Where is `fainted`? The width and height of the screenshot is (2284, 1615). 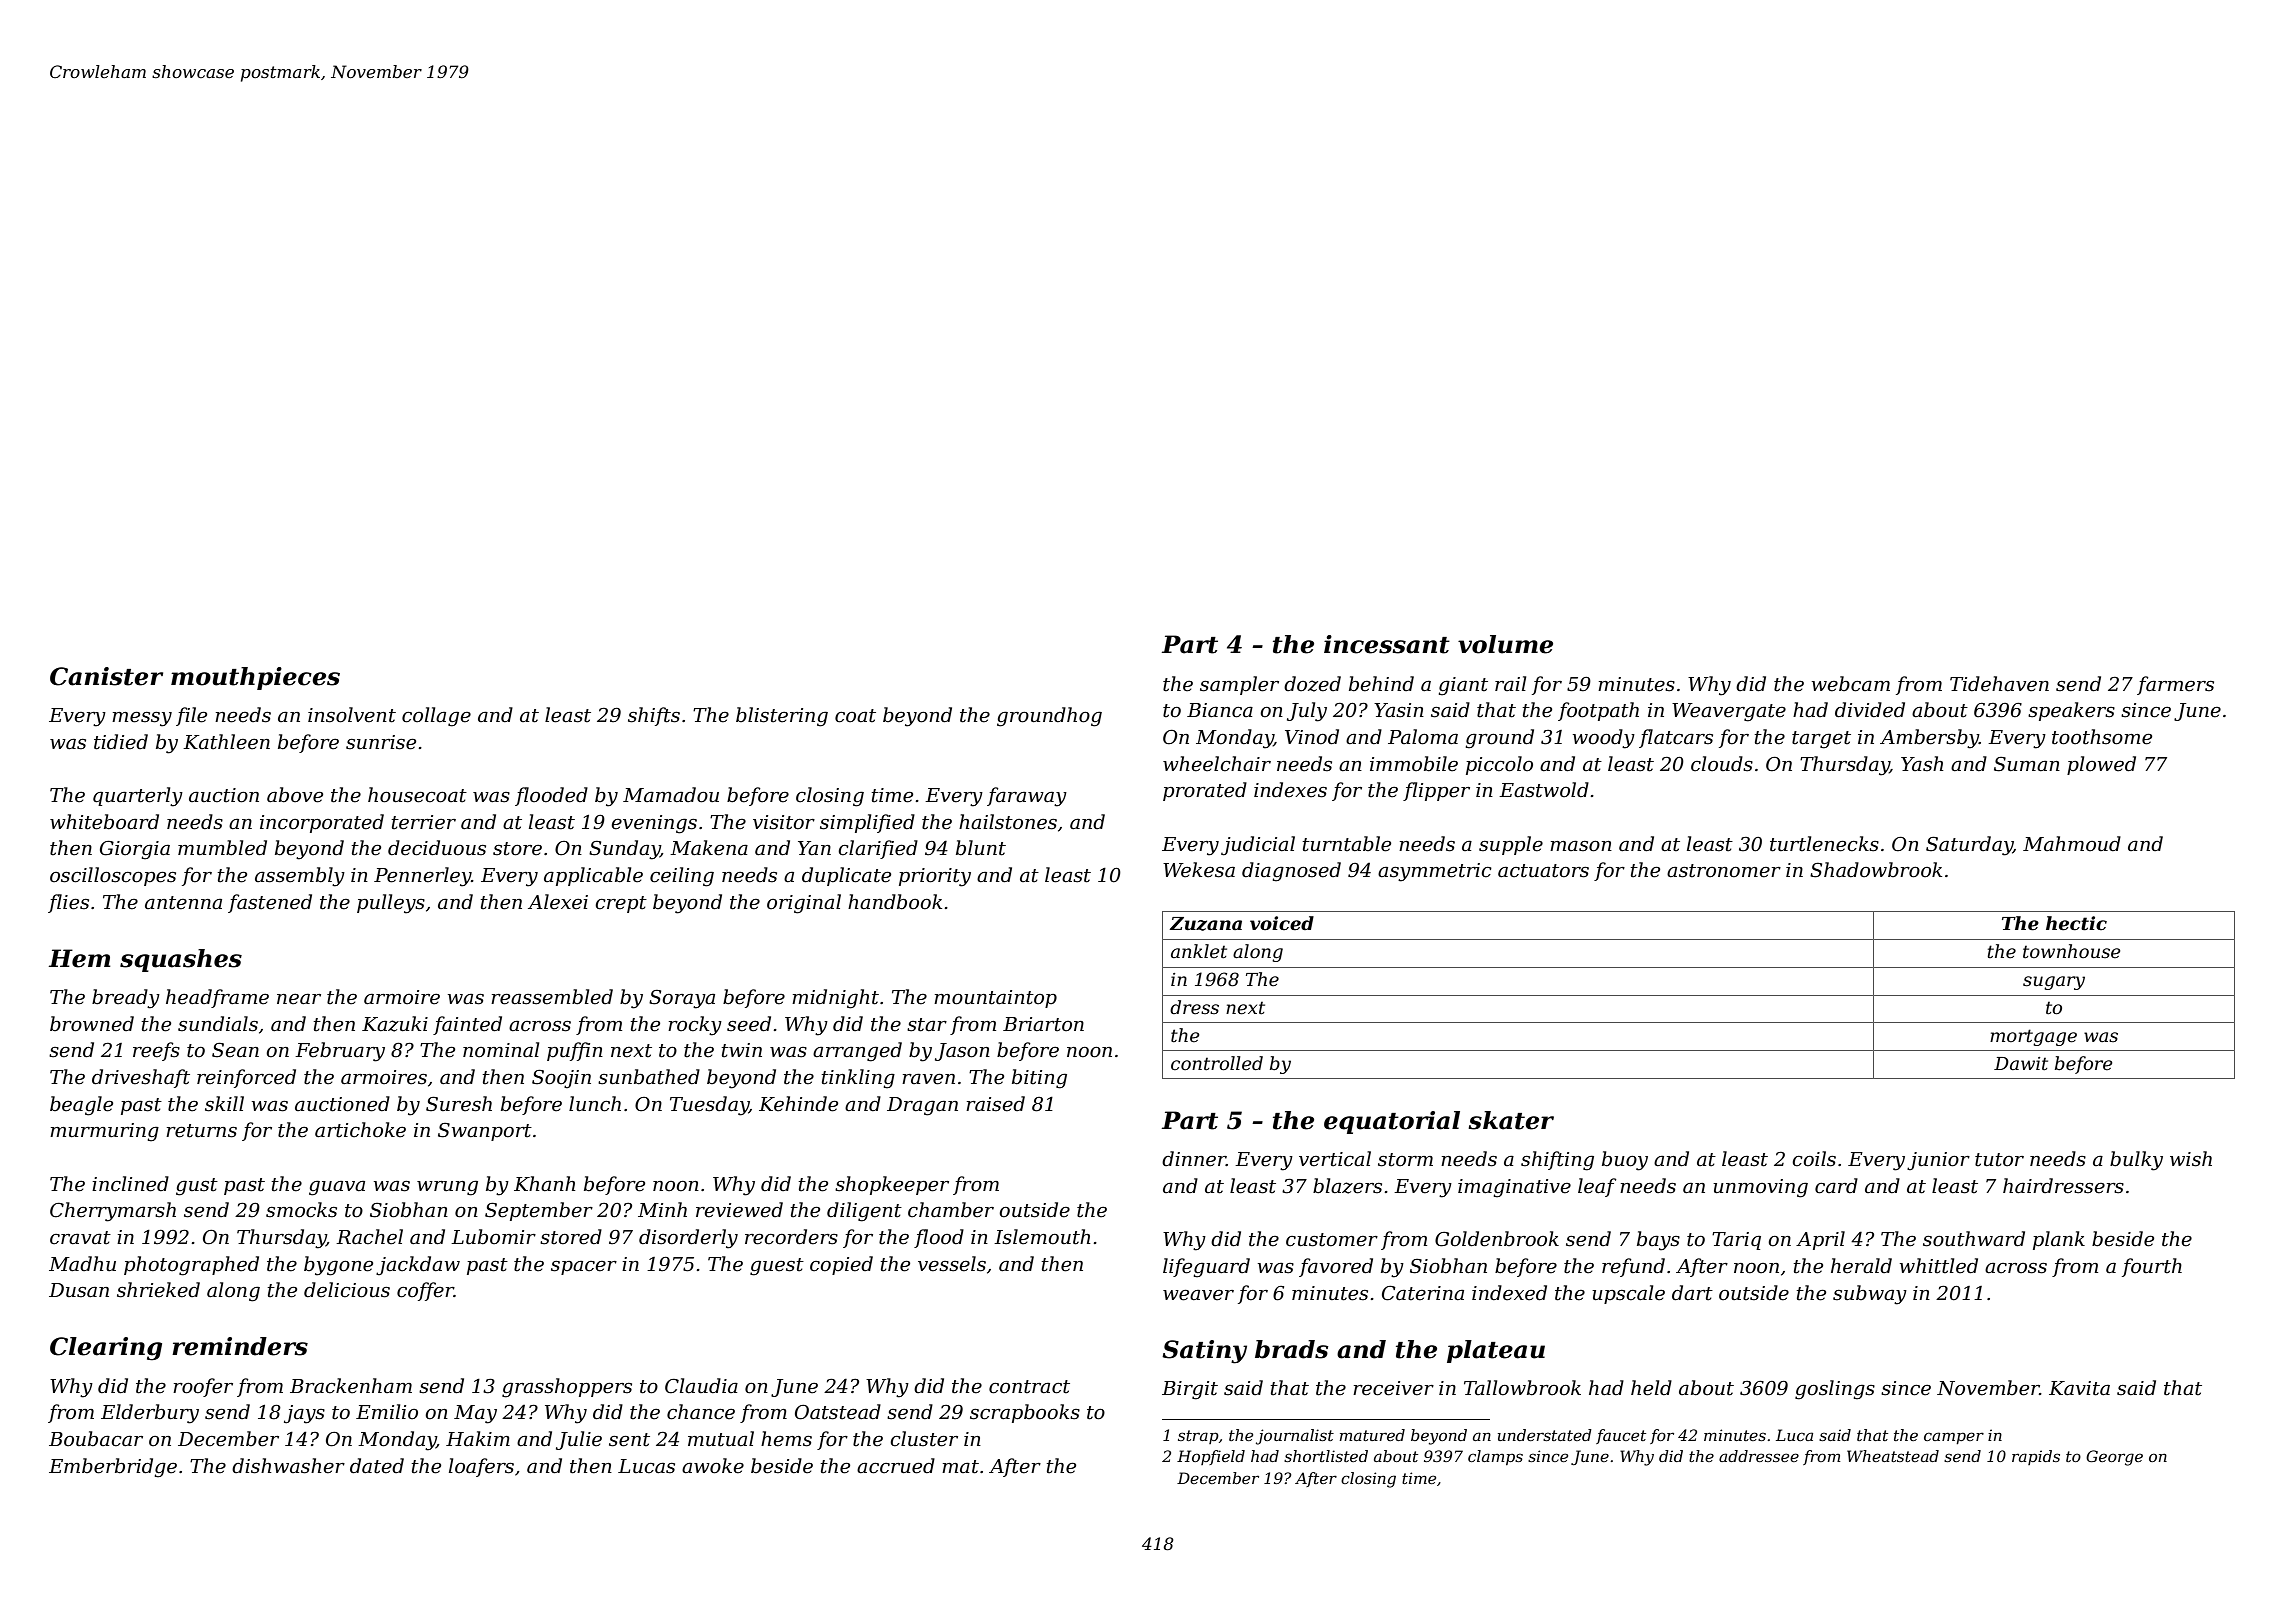 fainted is located at coordinates (467, 1025).
